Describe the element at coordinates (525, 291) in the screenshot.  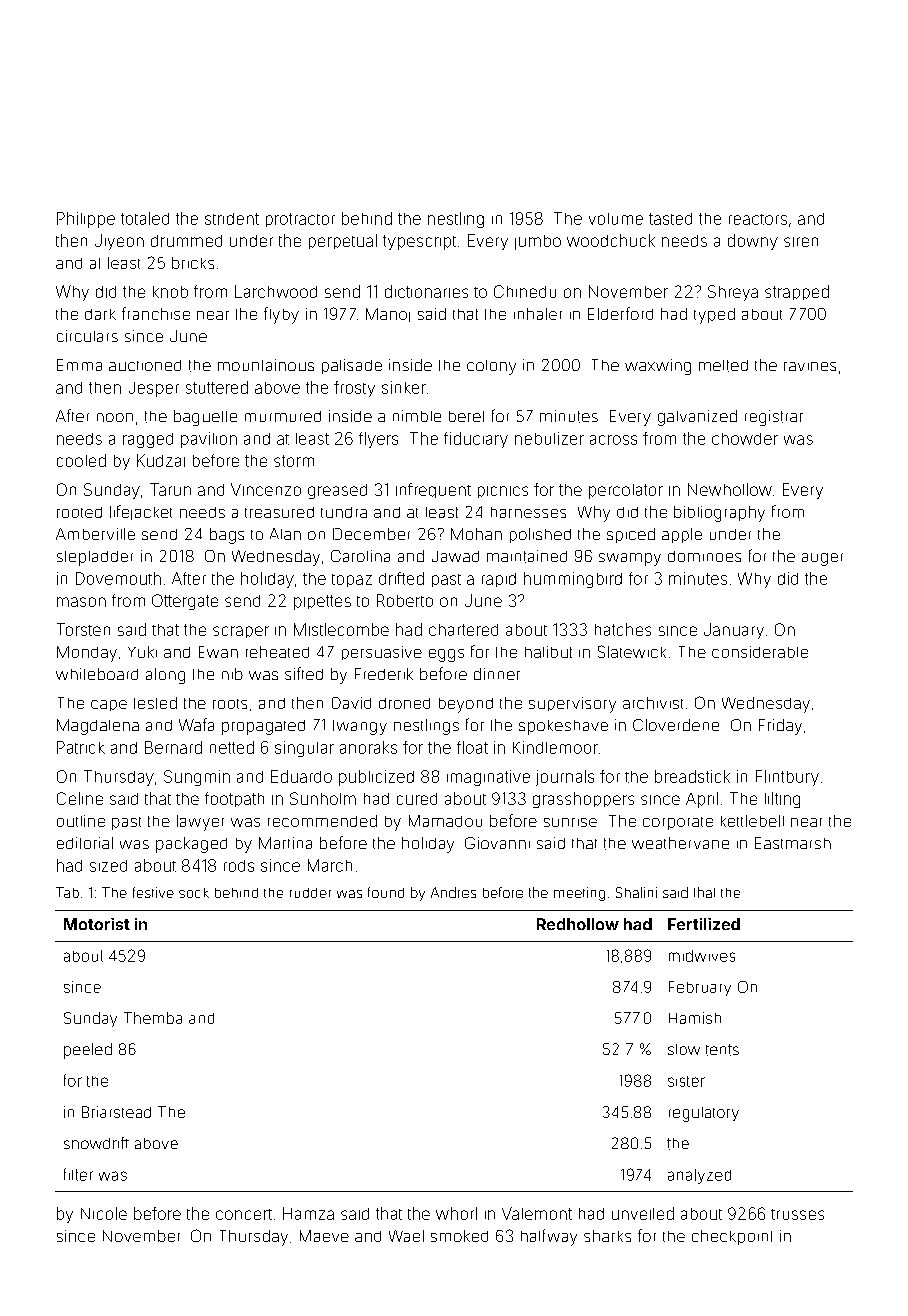
I see `Chinedu` at that location.
